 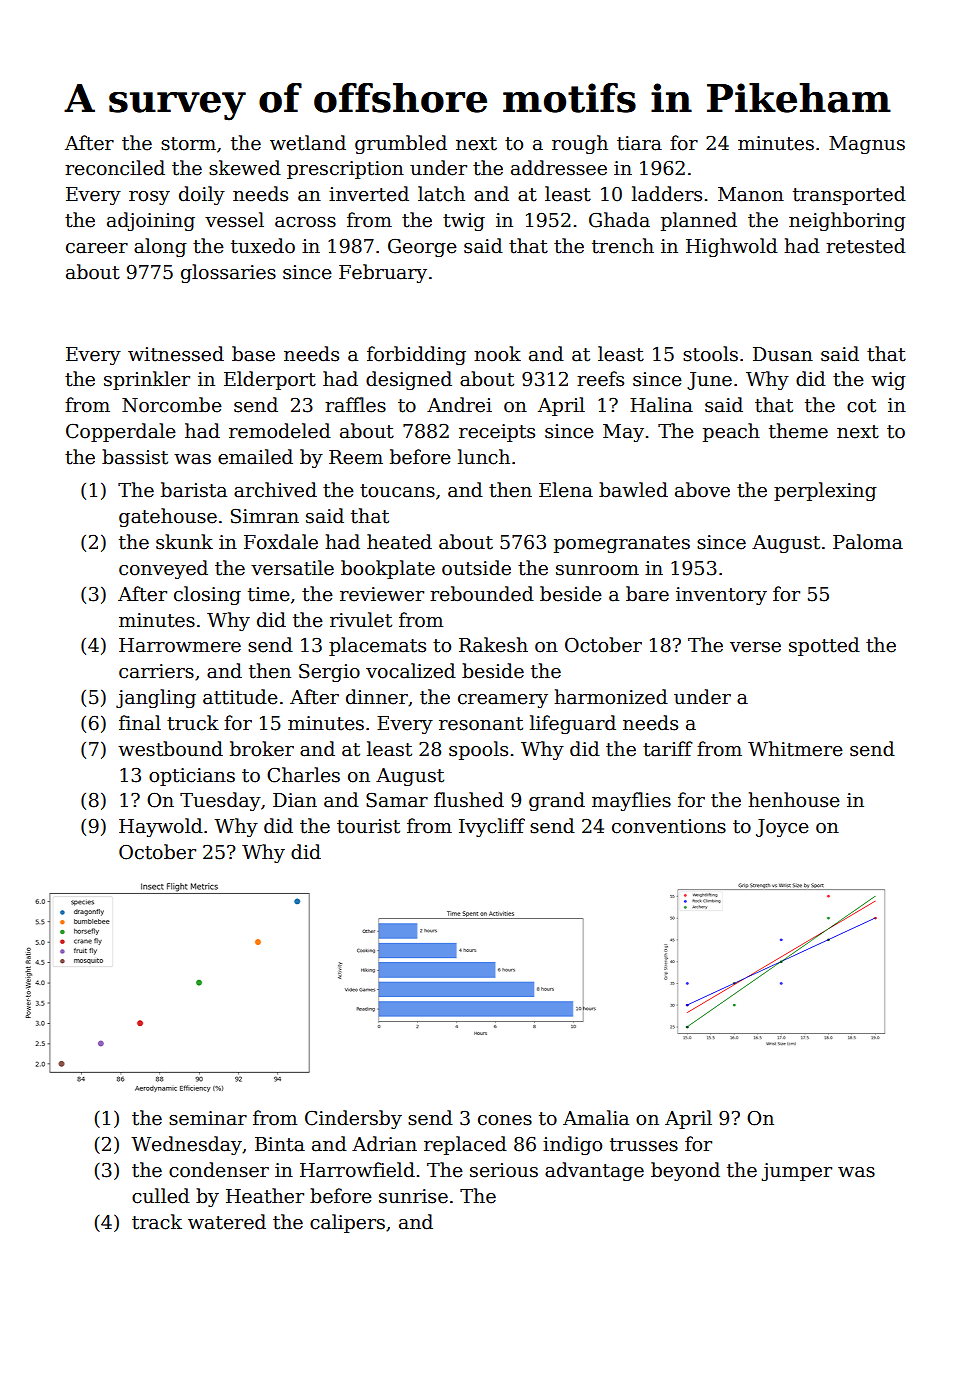 What do you see at coordinates (161, 827) in the screenshot?
I see `Haywold` at bounding box center [161, 827].
